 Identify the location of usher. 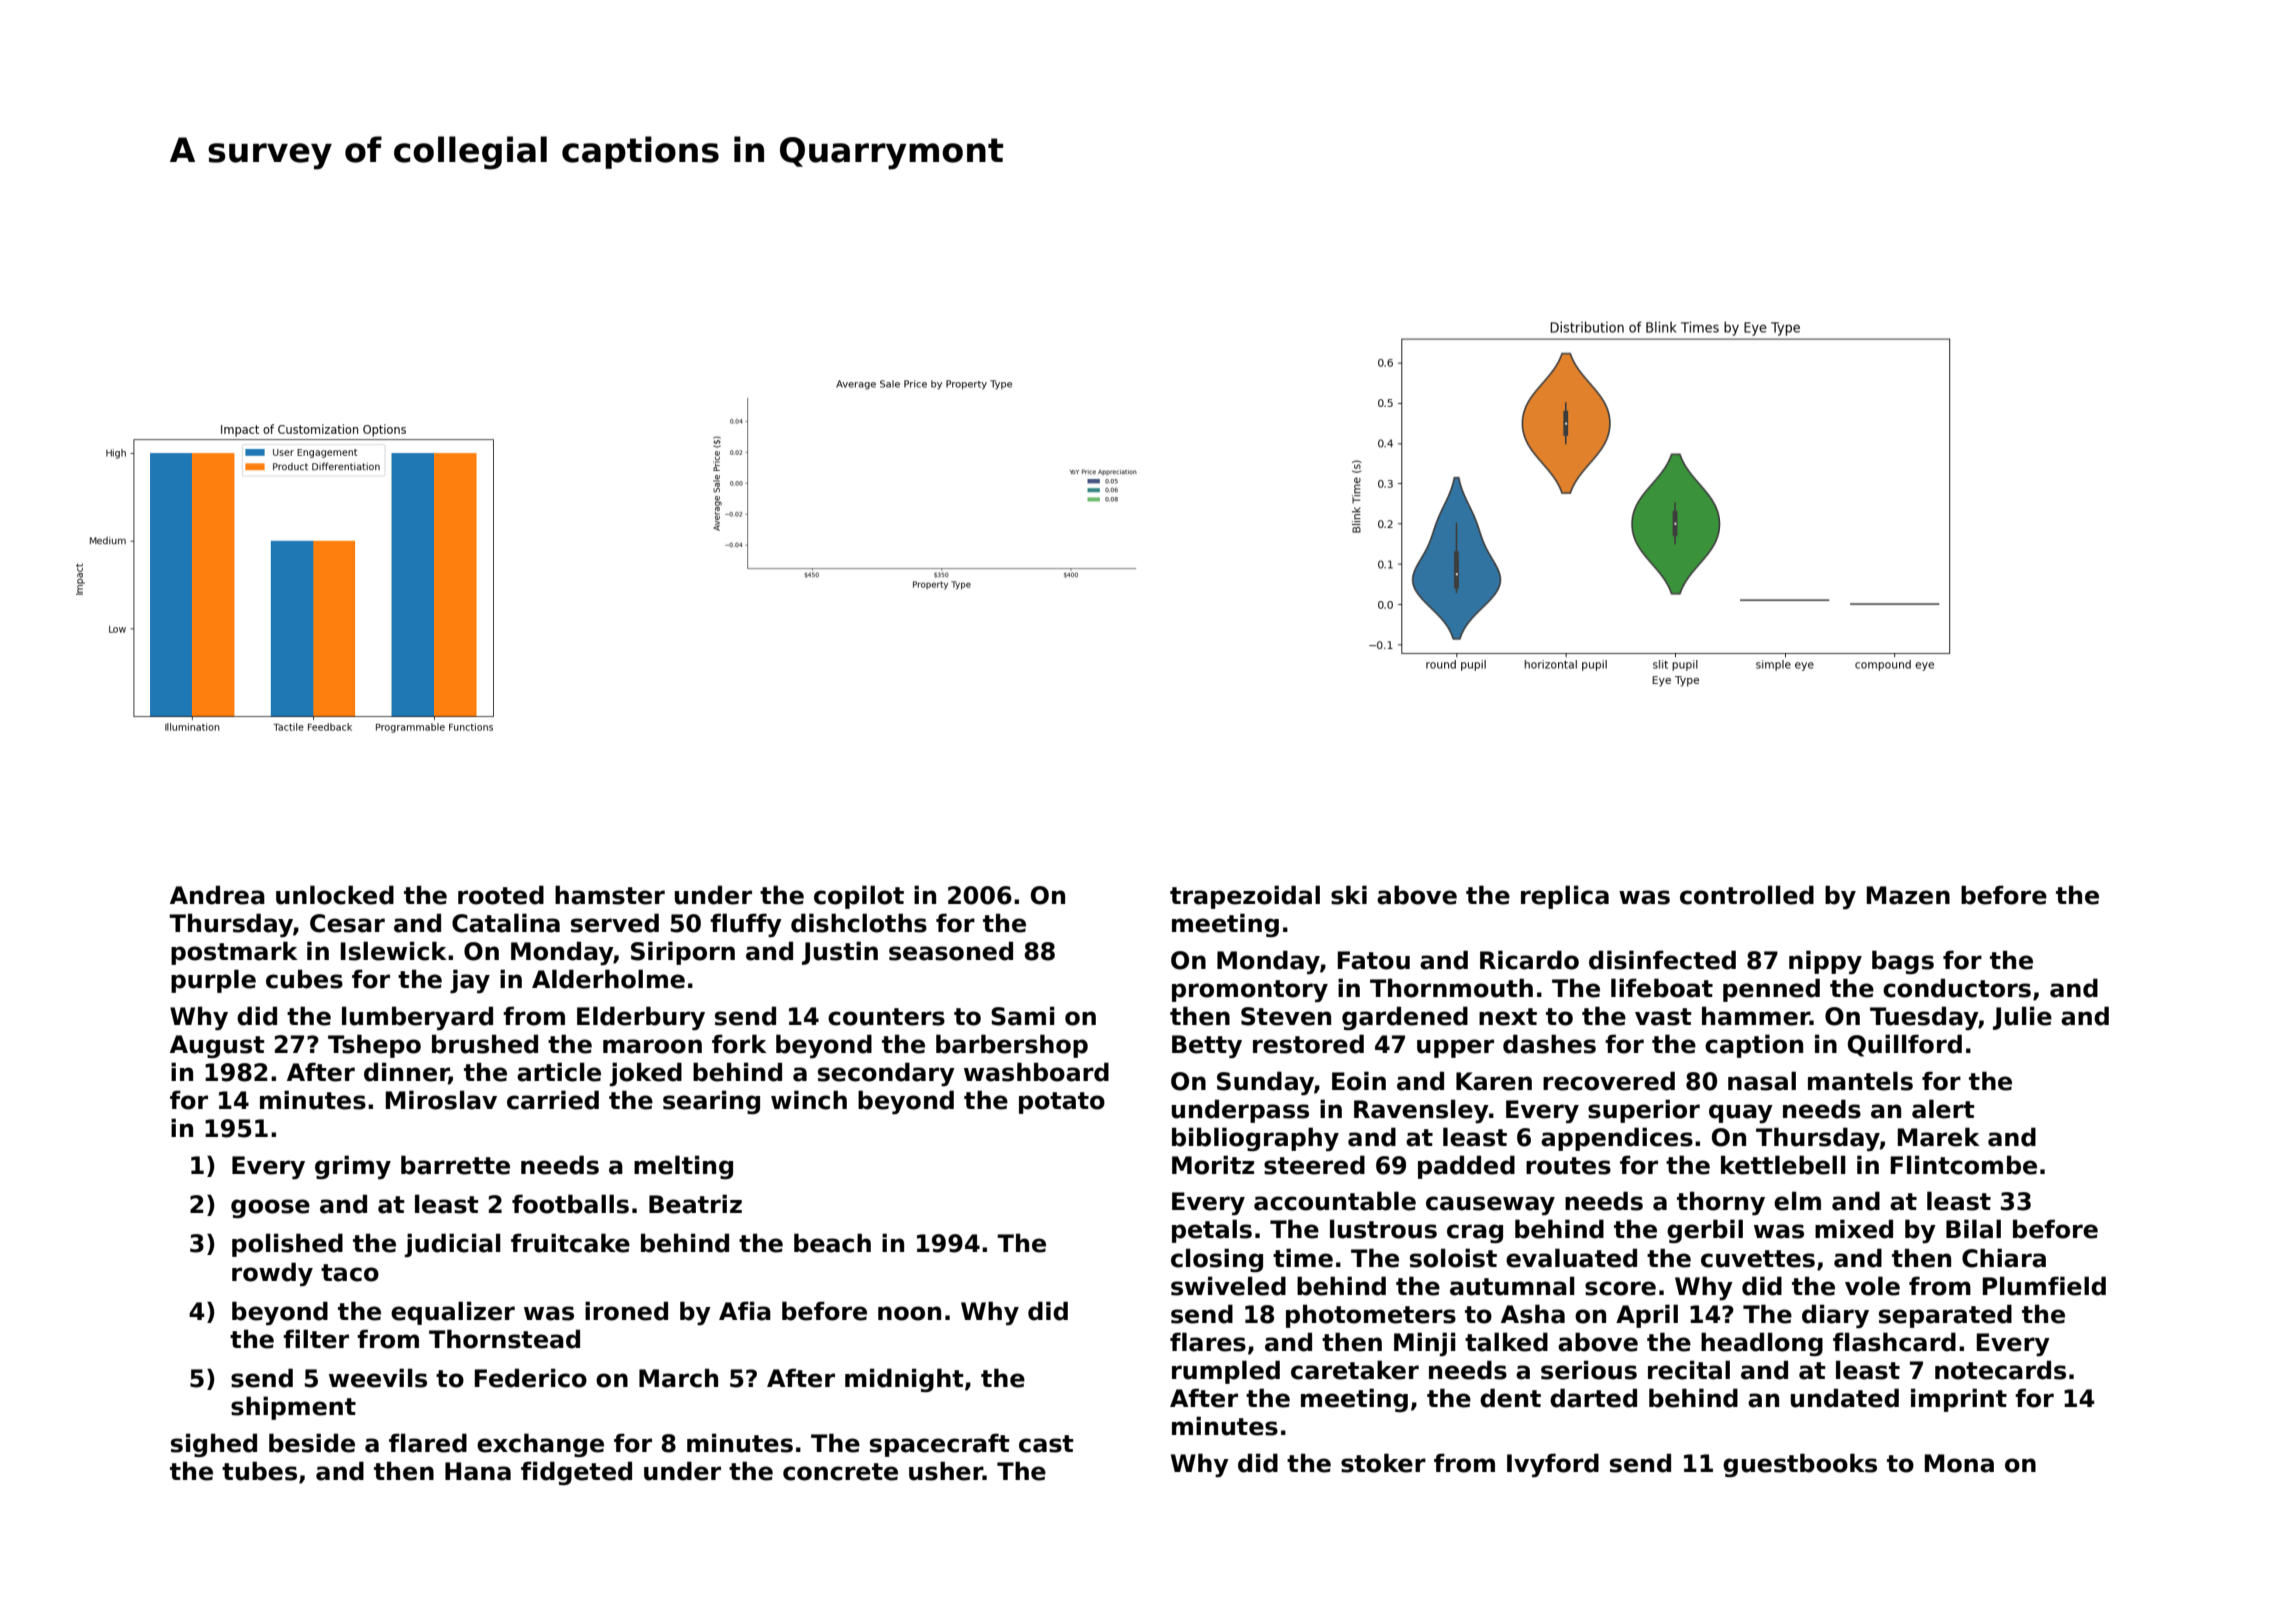
(946, 1471).
